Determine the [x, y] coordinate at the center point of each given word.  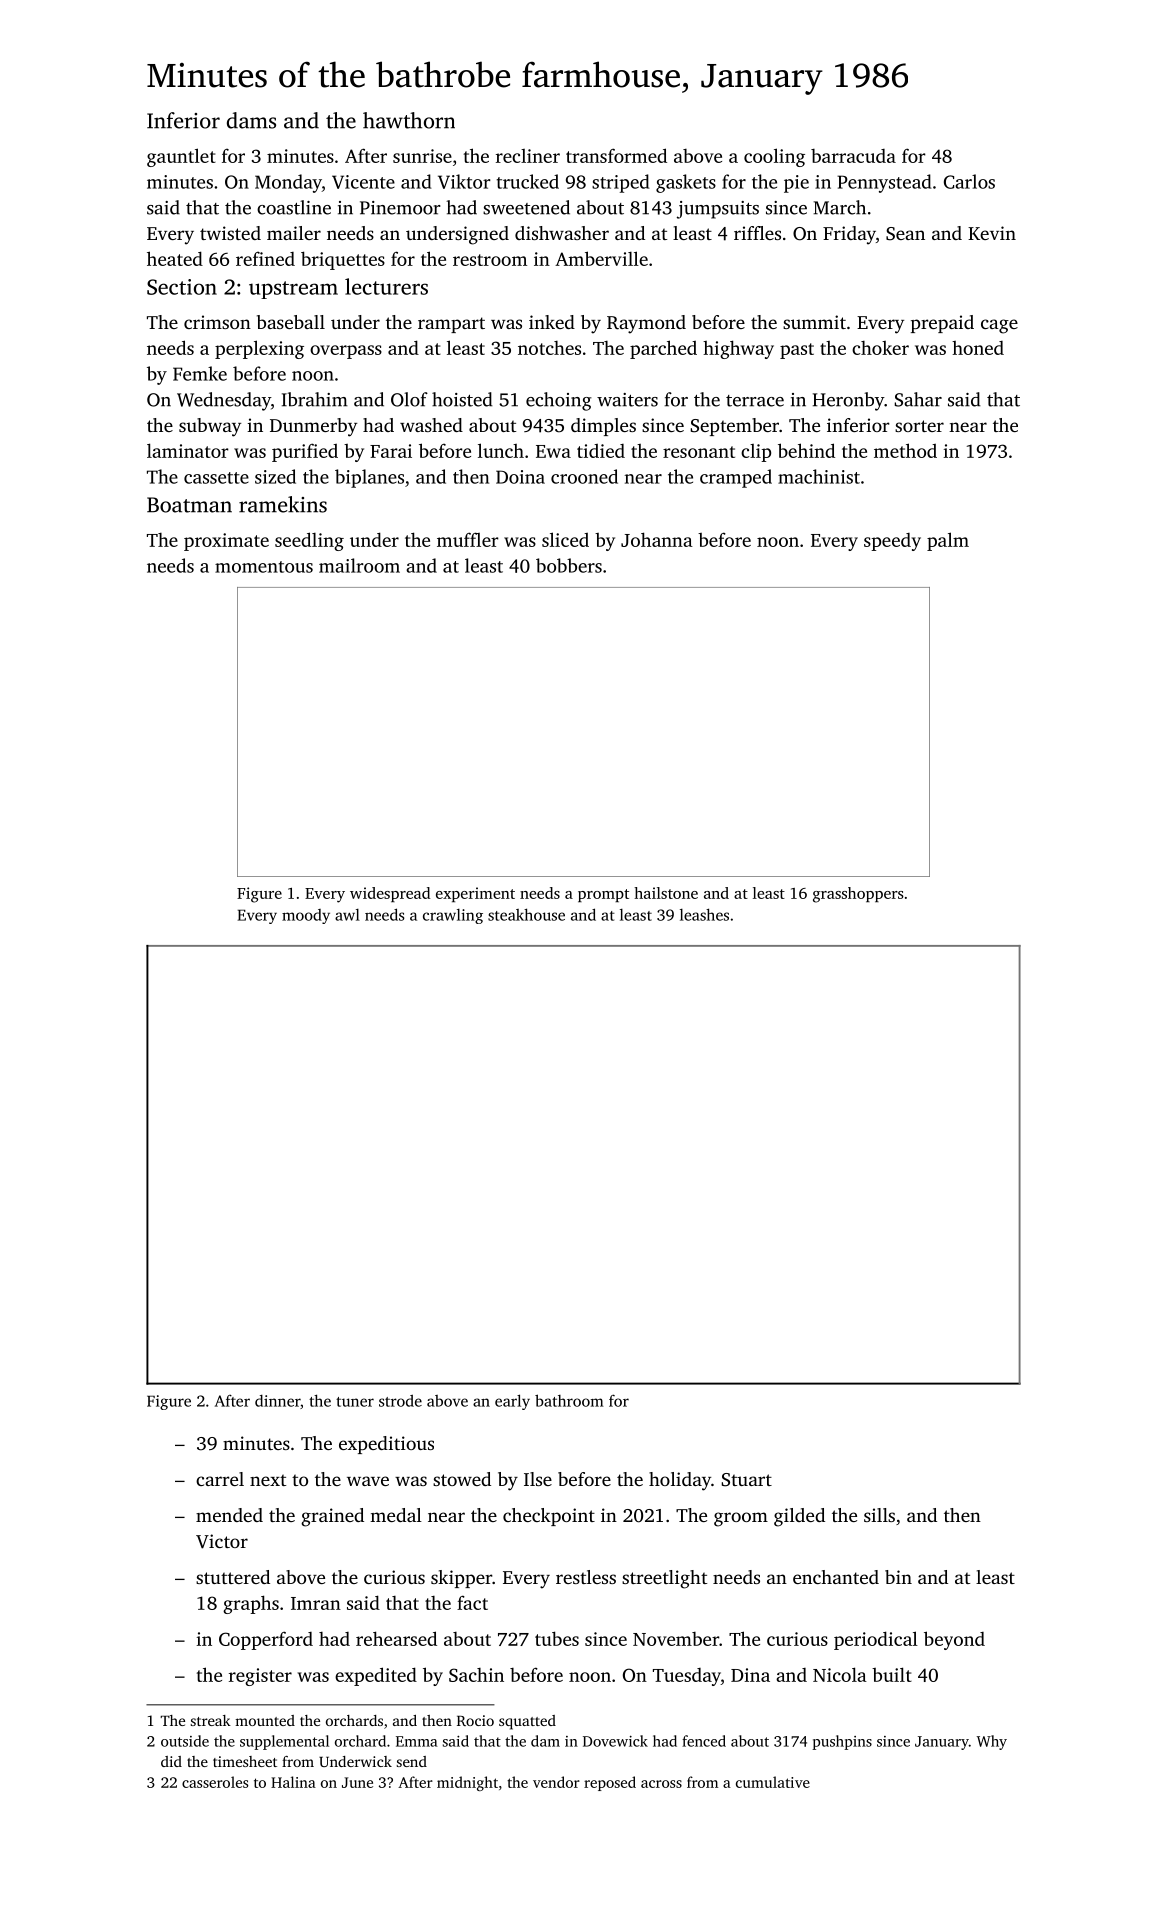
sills [879, 1515]
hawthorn [409, 120]
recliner [528, 156]
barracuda [853, 156]
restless [586, 1577]
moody [306, 916]
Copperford [266, 1640]
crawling [453, 916]
